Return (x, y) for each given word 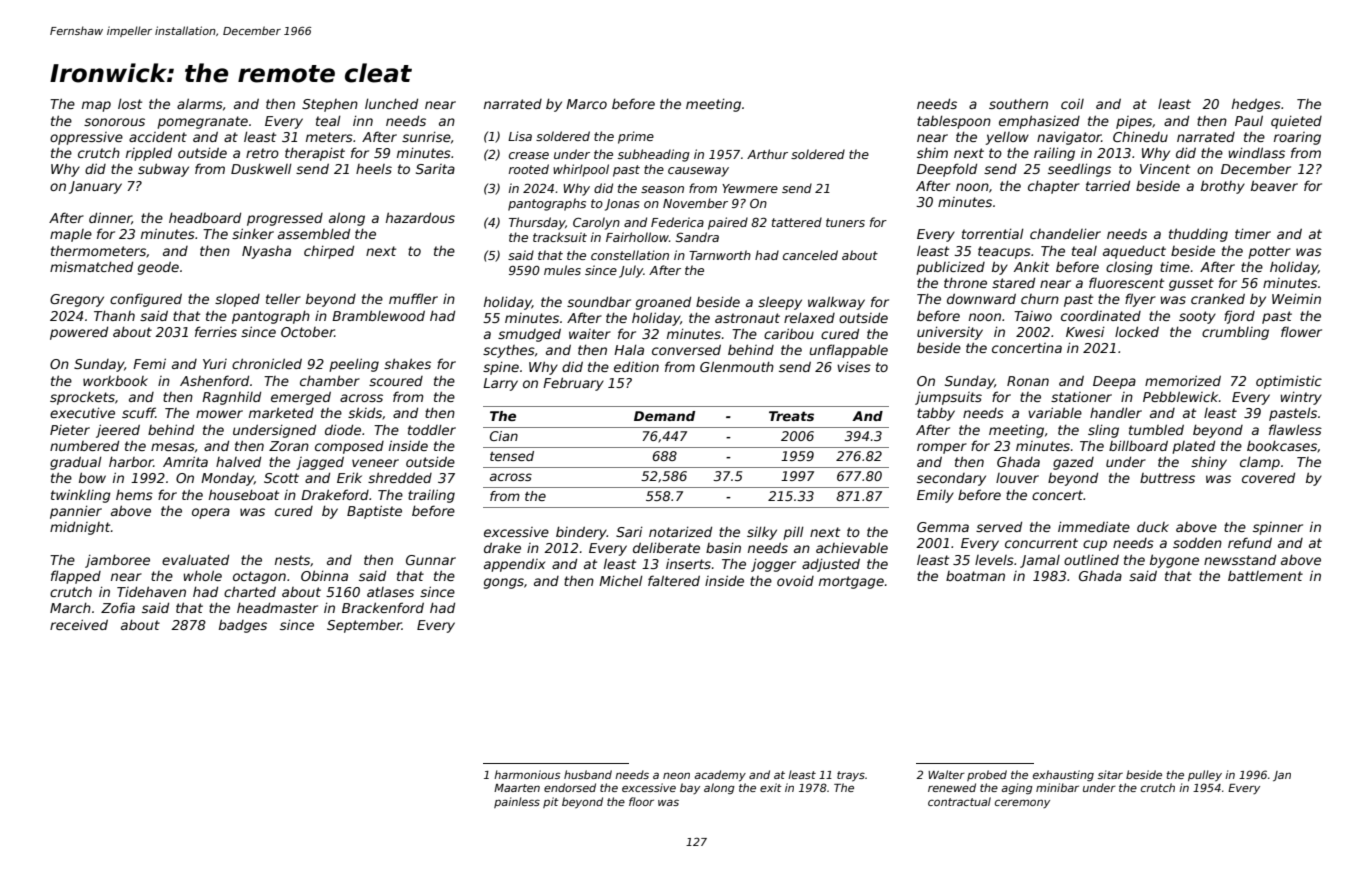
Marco (586, 104)
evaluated (195, 559)
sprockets (82, 398)
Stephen (330, 105)
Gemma (943, 527)
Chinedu (1140, 136)
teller (283, 298)
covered (1268, 477)
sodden (1197, 542)
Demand (664, 416)
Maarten (517, 788)
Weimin (1296, 298)
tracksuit (560, 237)
